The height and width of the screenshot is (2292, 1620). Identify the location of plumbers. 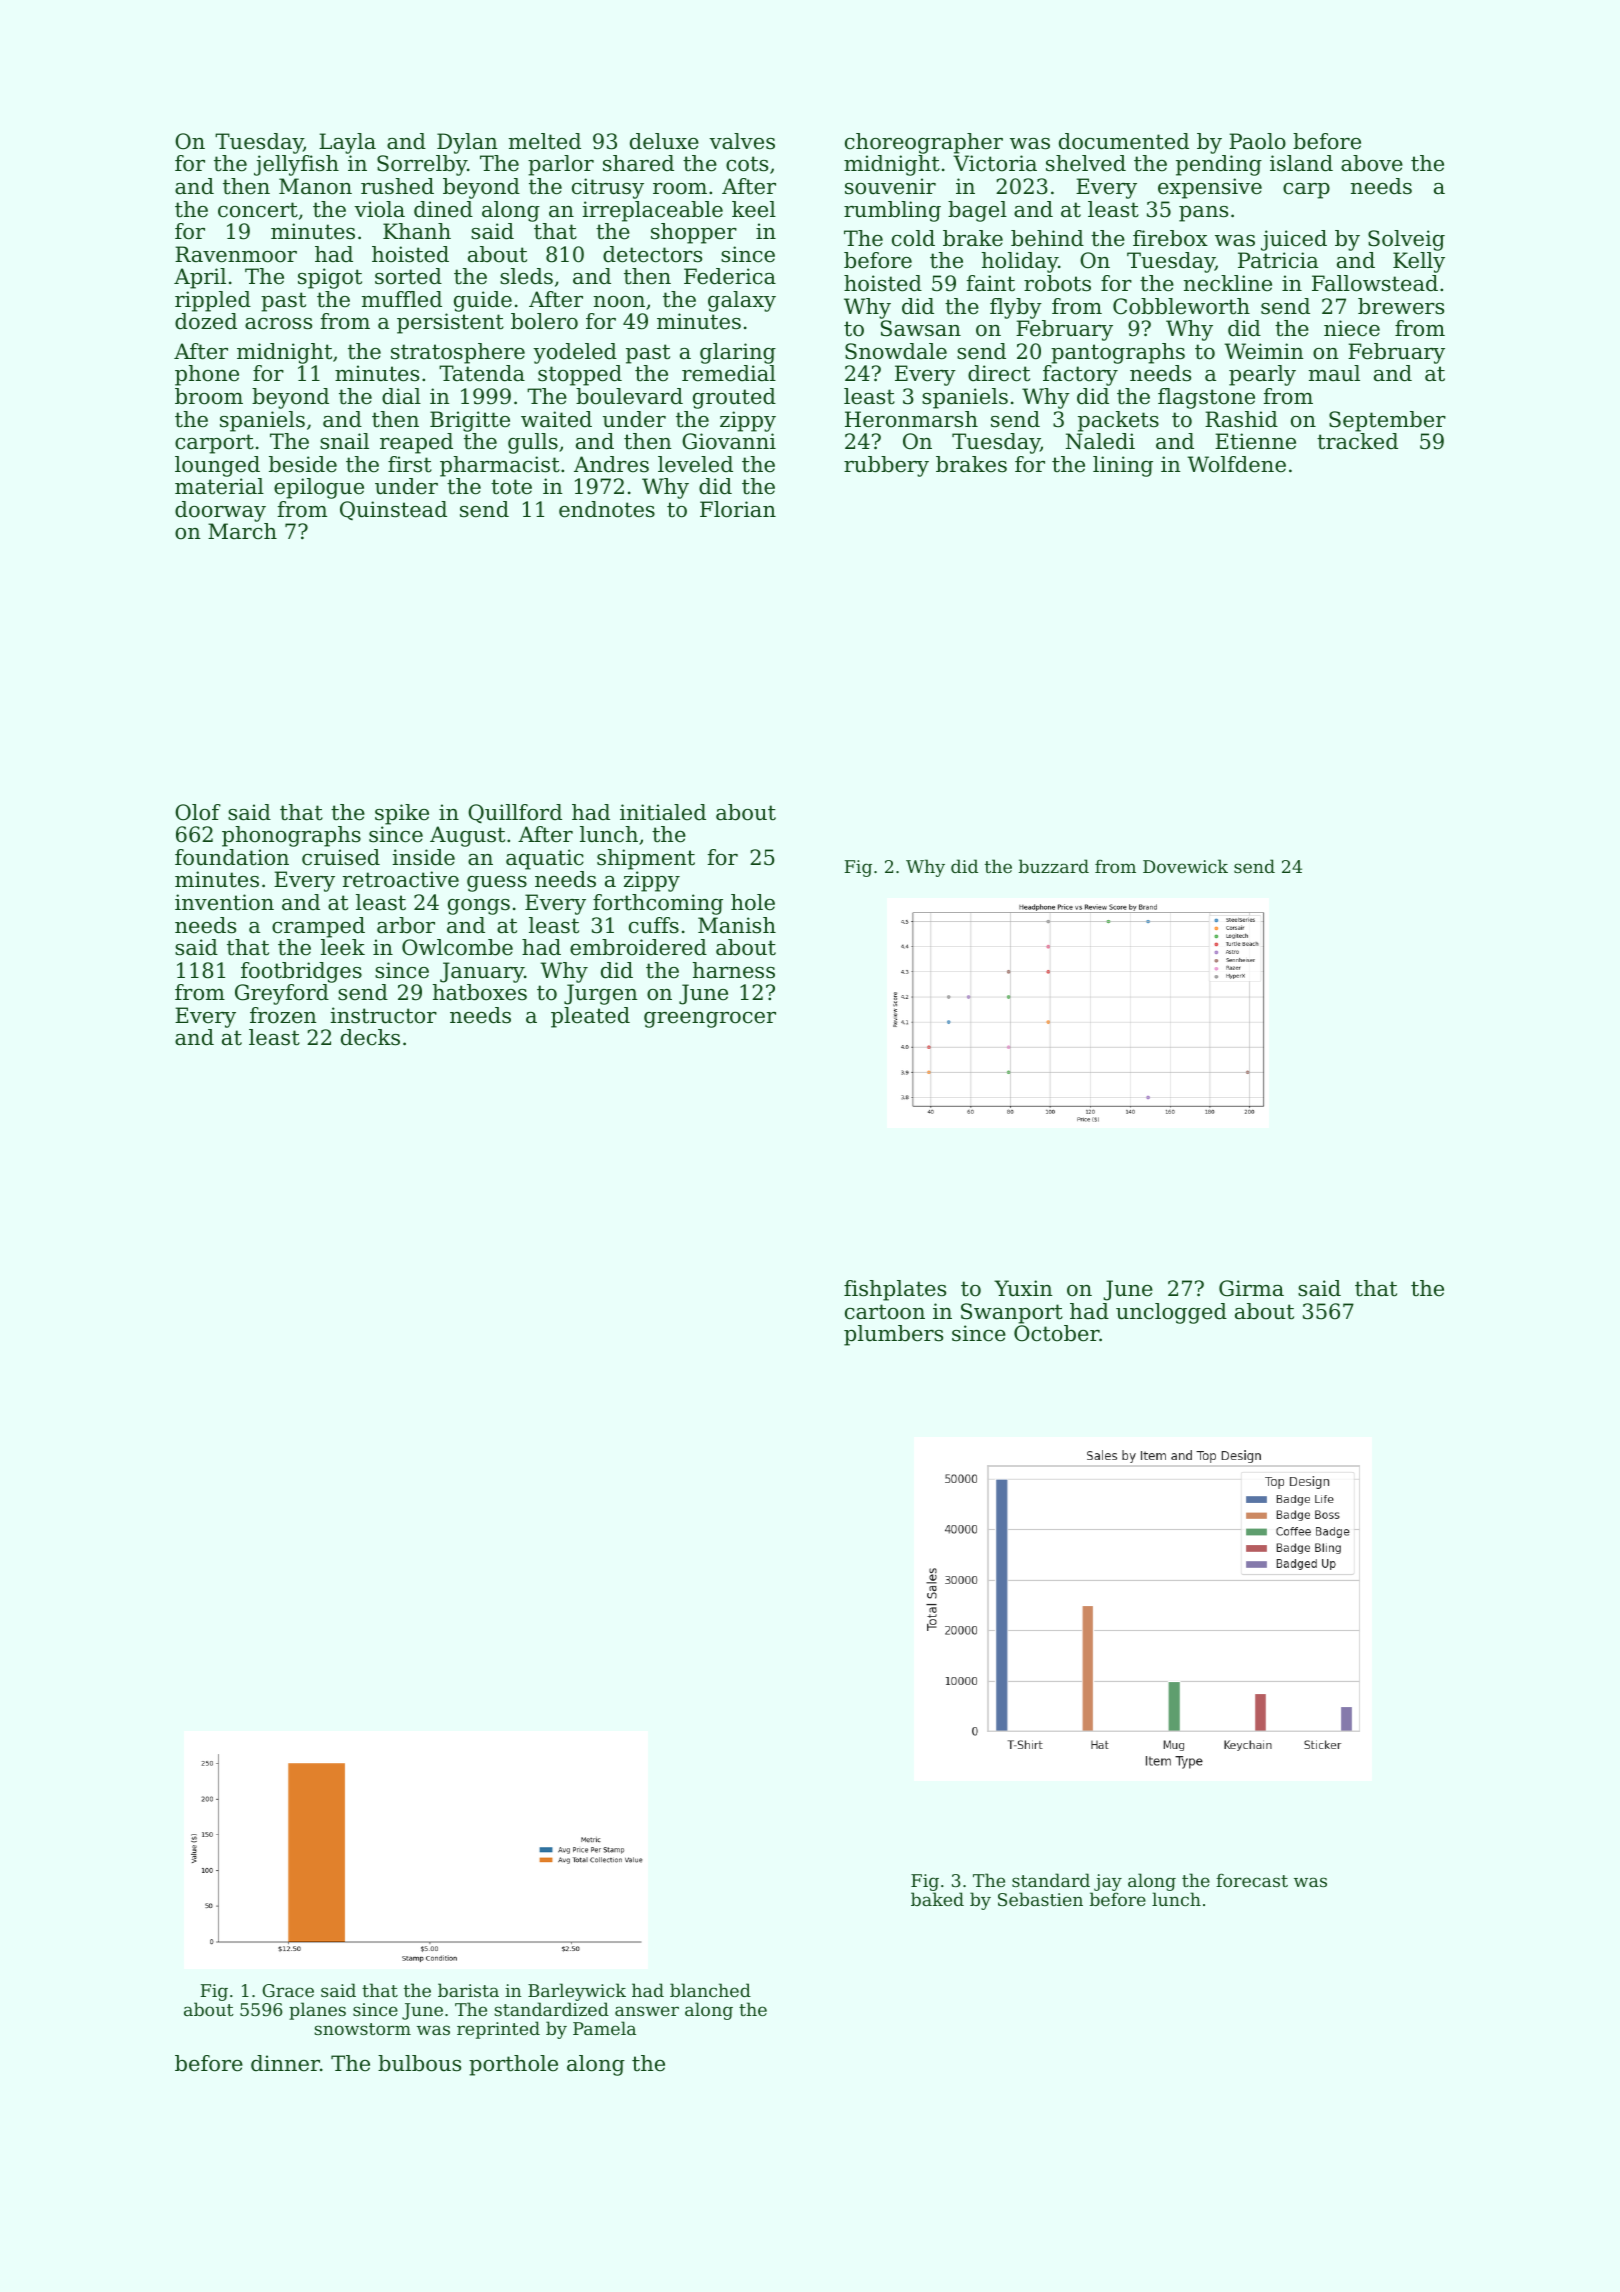
(893, 1335).
